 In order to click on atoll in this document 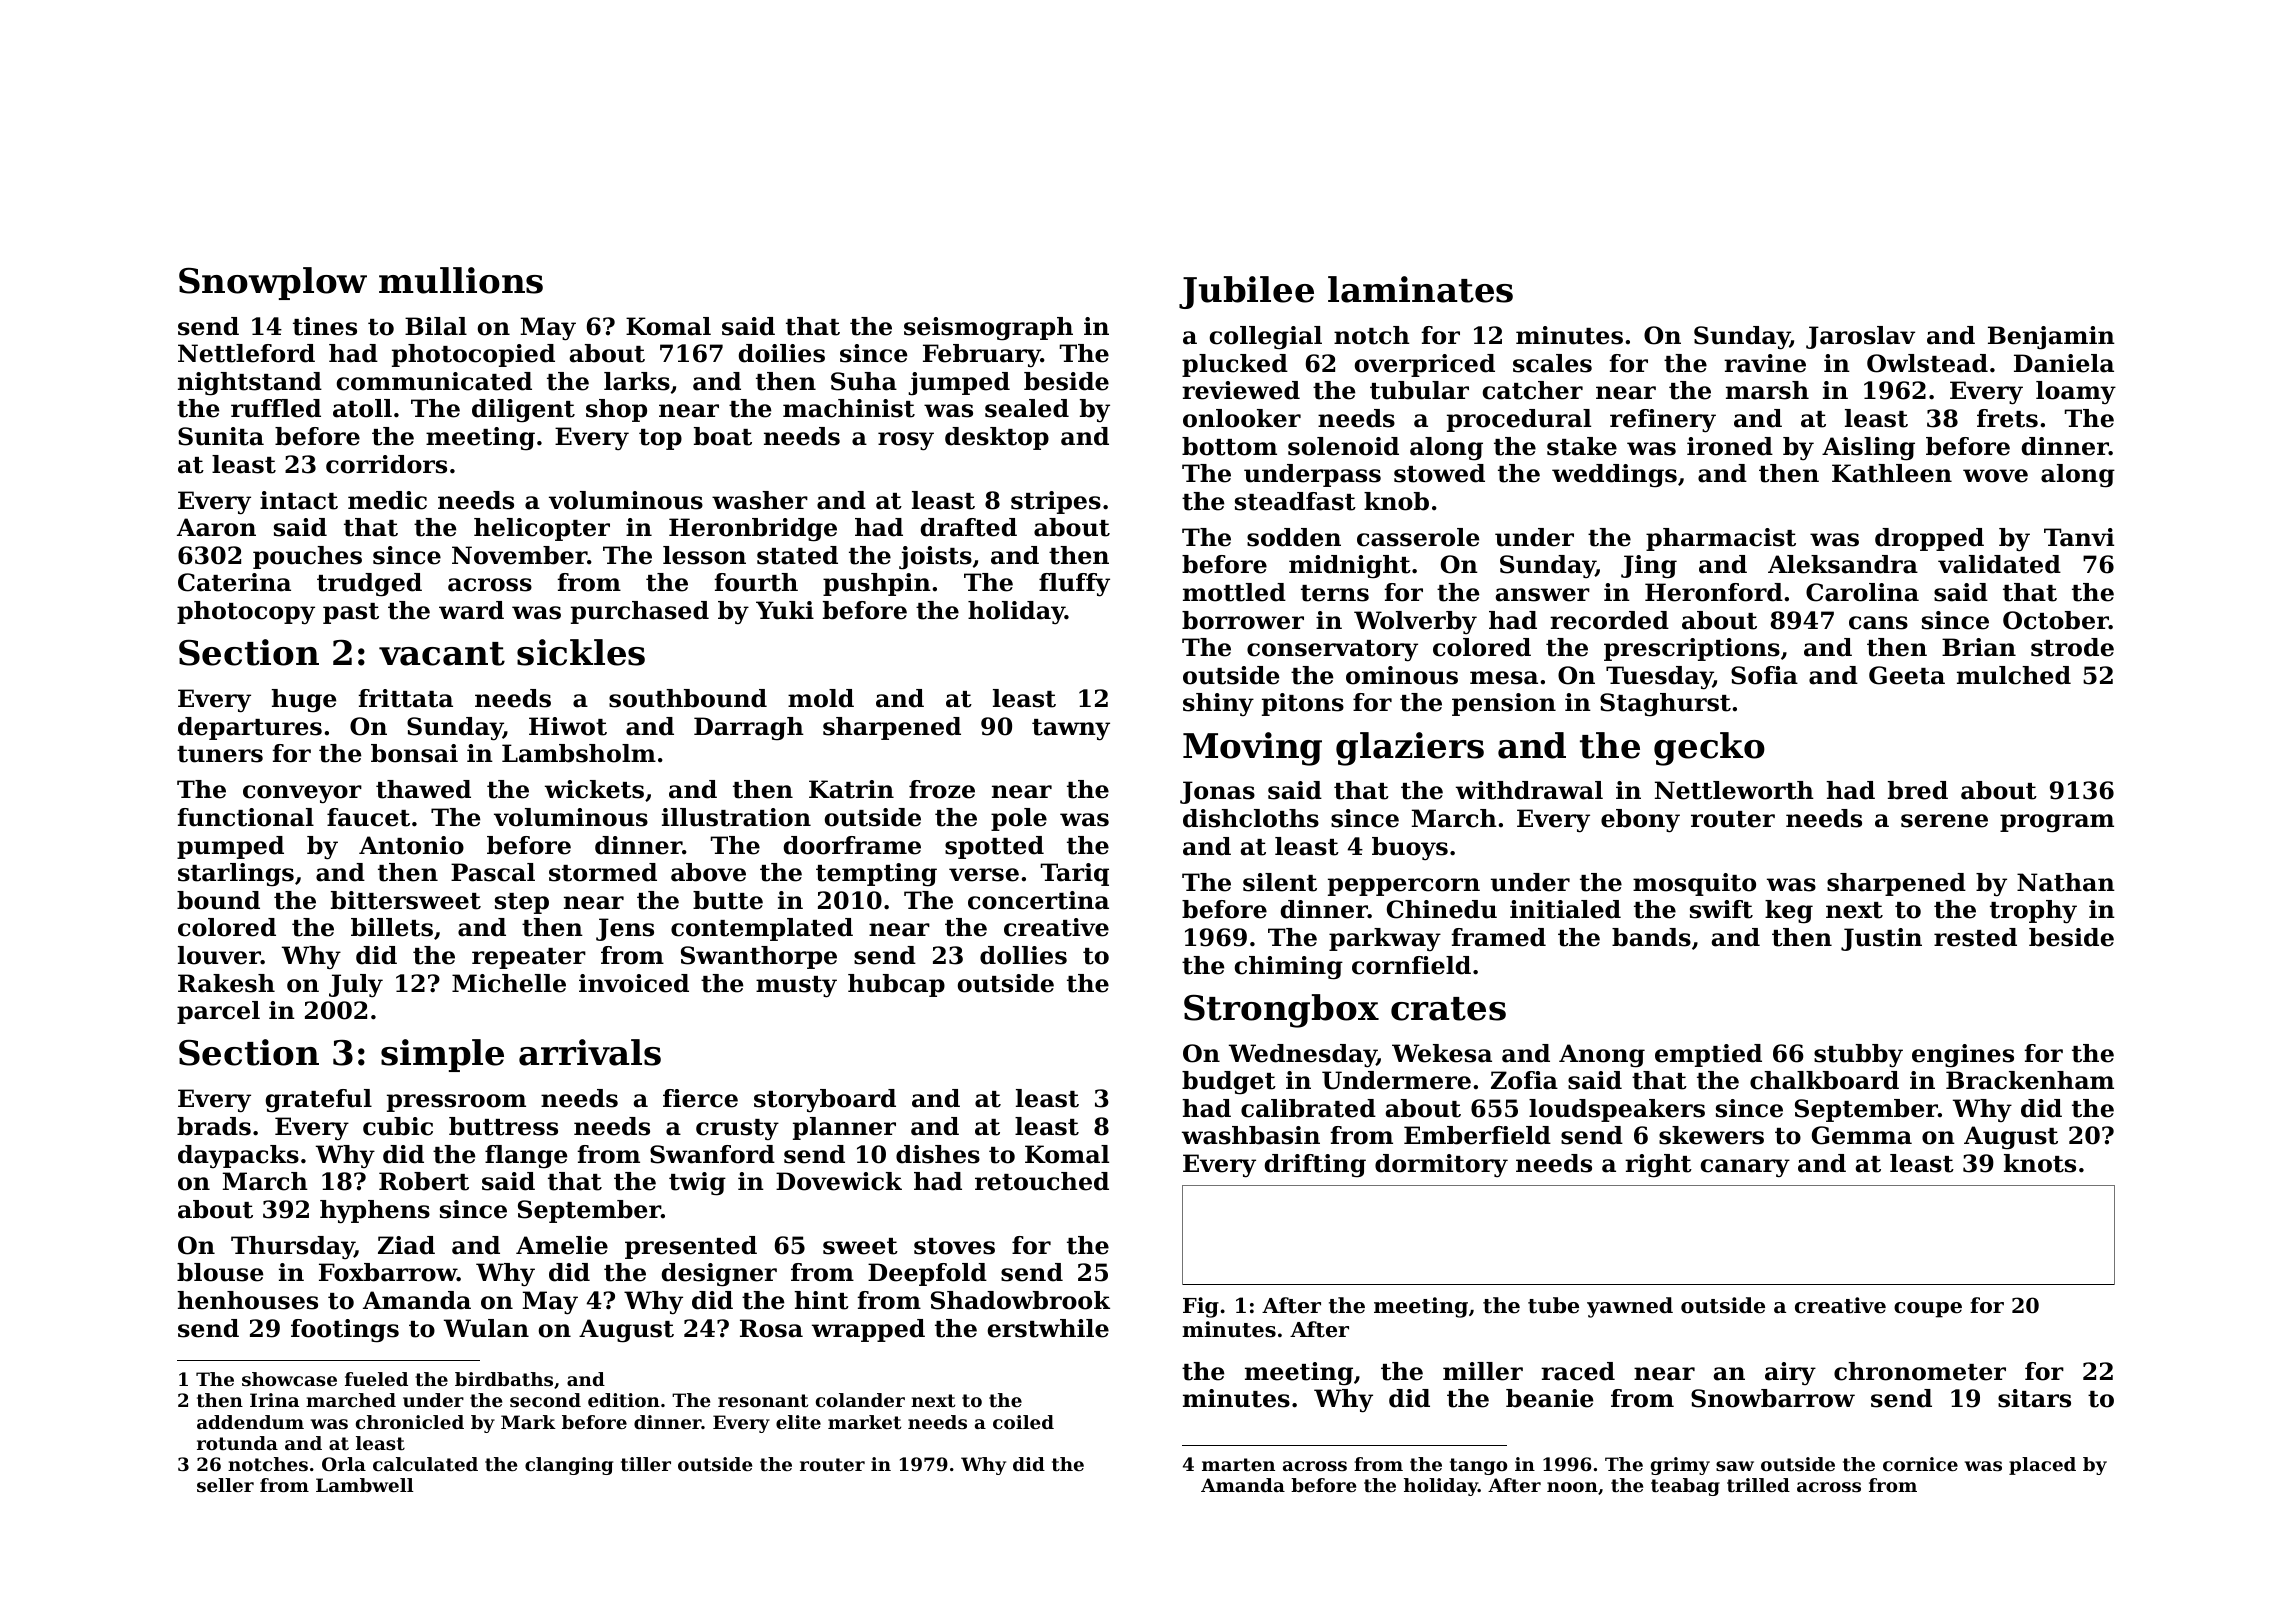, I will do `click(362, 408)`.
